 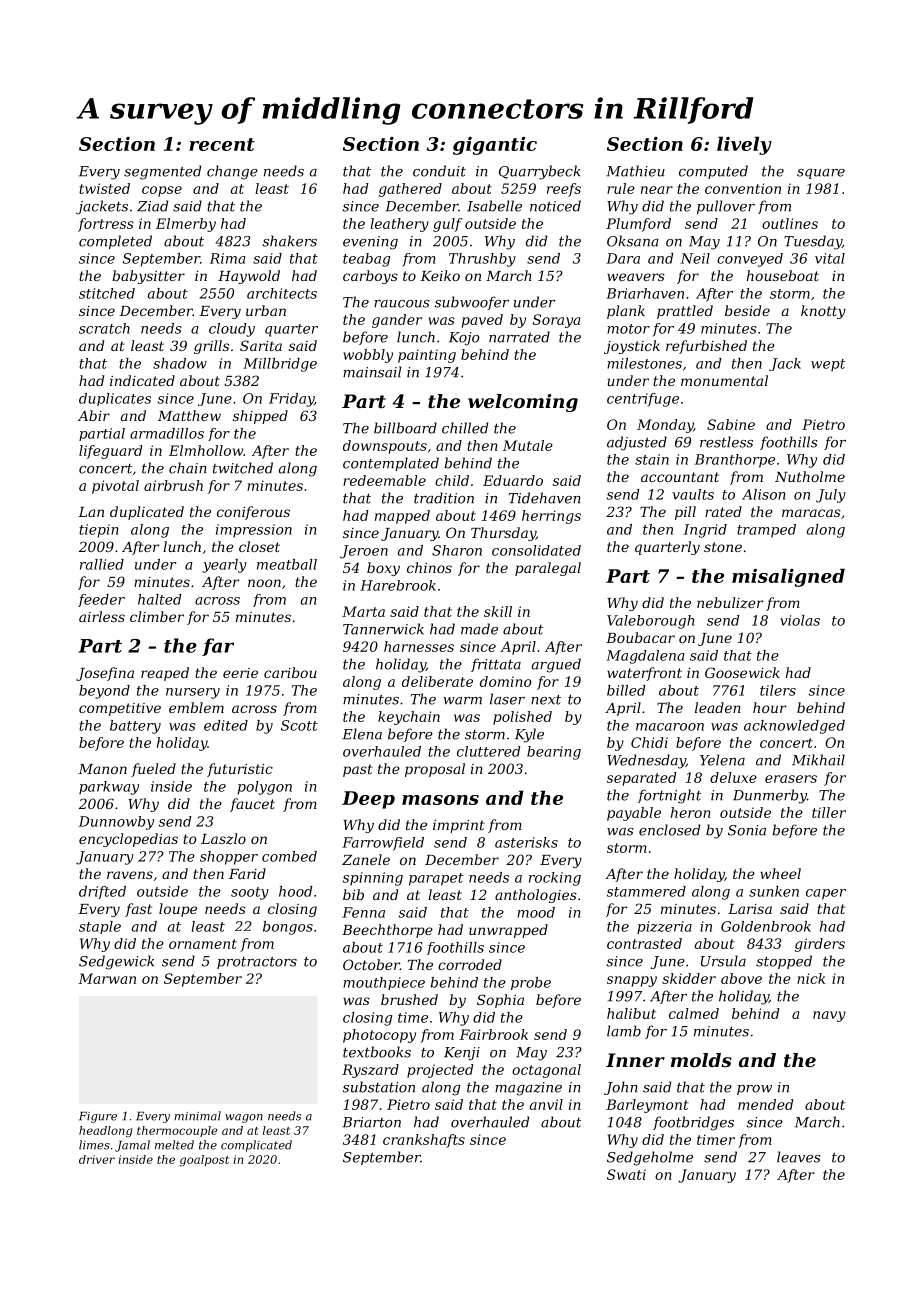 What do you see at coordinates (204, 1161) in the document?
I see `goalpost` at bounding box center [204, 1161].
